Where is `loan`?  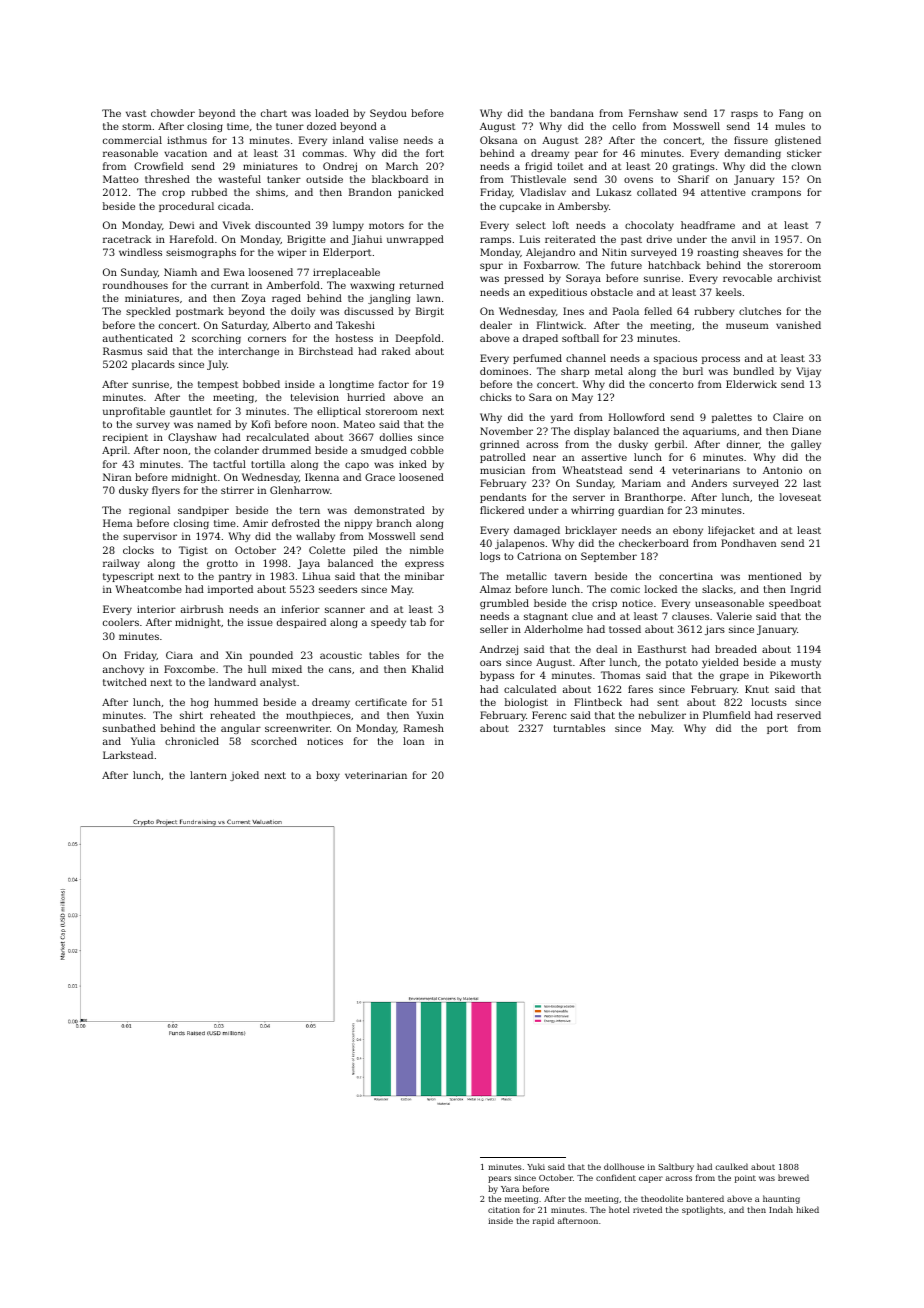 loan is located at coordinates (413, 741).
